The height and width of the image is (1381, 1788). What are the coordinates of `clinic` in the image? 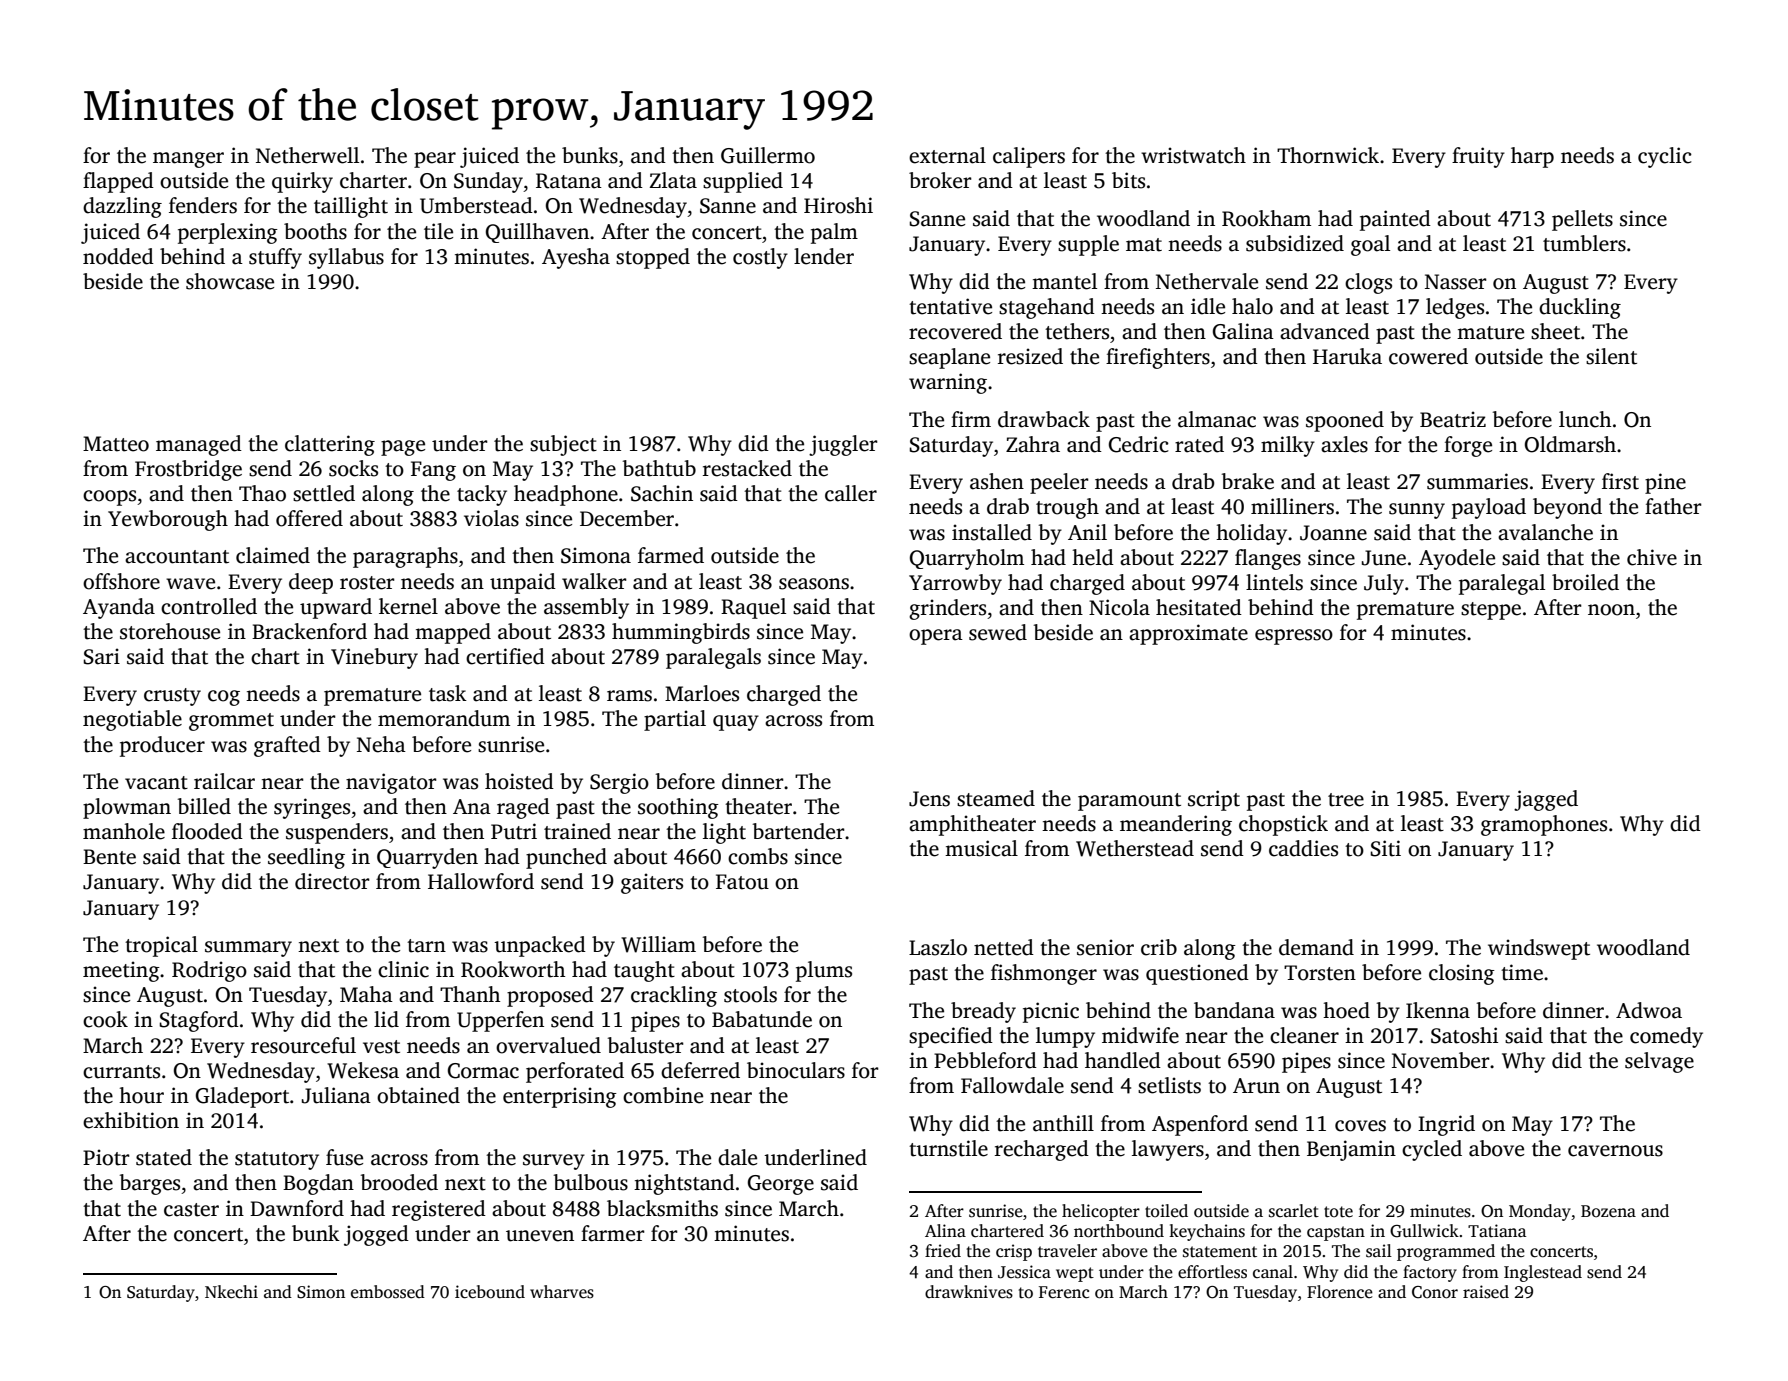 It's located at (403, 969).
